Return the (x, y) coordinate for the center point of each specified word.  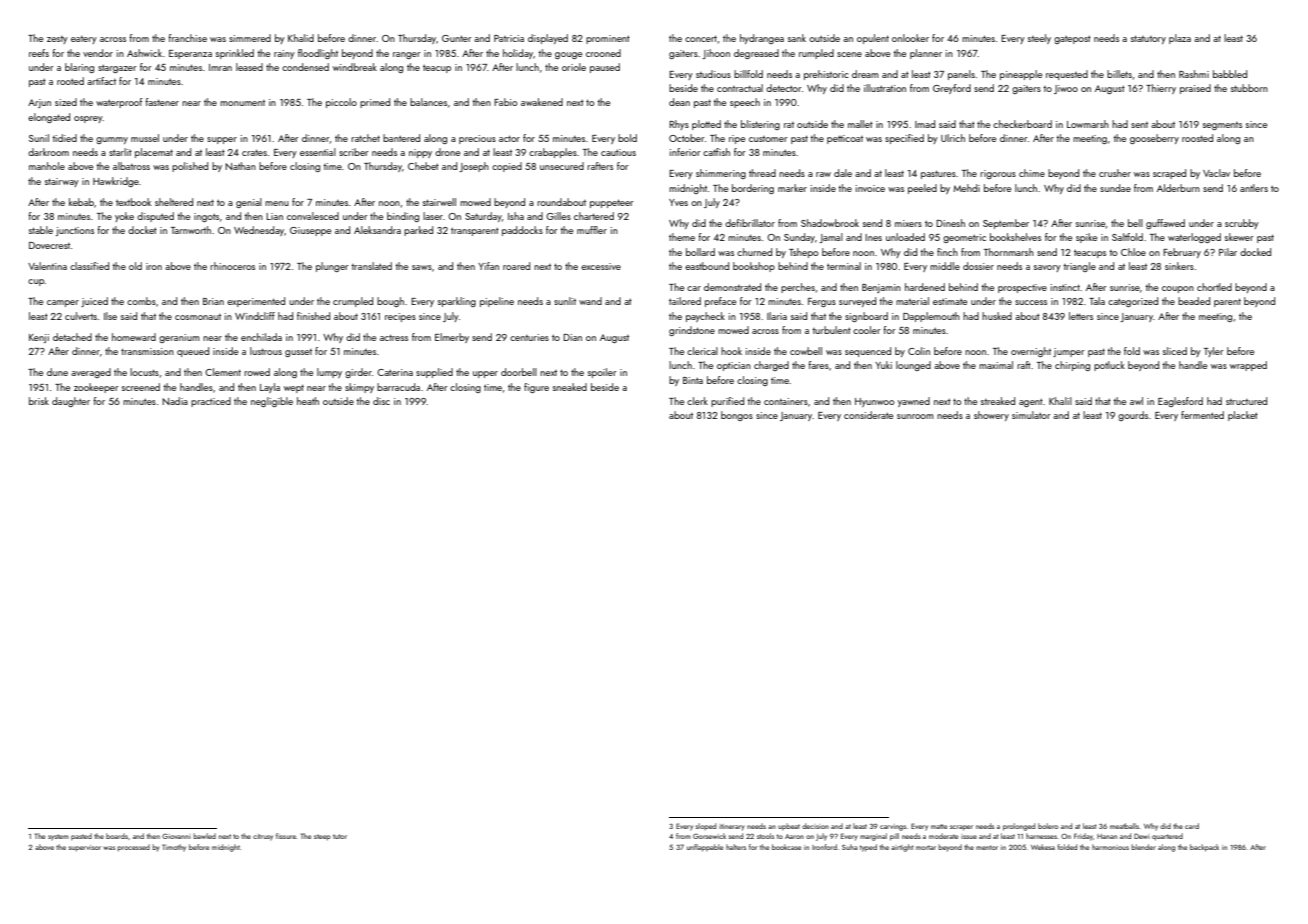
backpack (1204, 848)
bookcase (786, 847)
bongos (737, 416)
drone (447, 152)
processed (134, 848)
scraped (1169, 174)
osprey (88, 119)
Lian (274, 216)
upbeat (789, 827)
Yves (678, 202)
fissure (286, 836)
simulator (1031, 415)
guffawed (1165, 224)
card (1192, 826)
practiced (211, 402)
